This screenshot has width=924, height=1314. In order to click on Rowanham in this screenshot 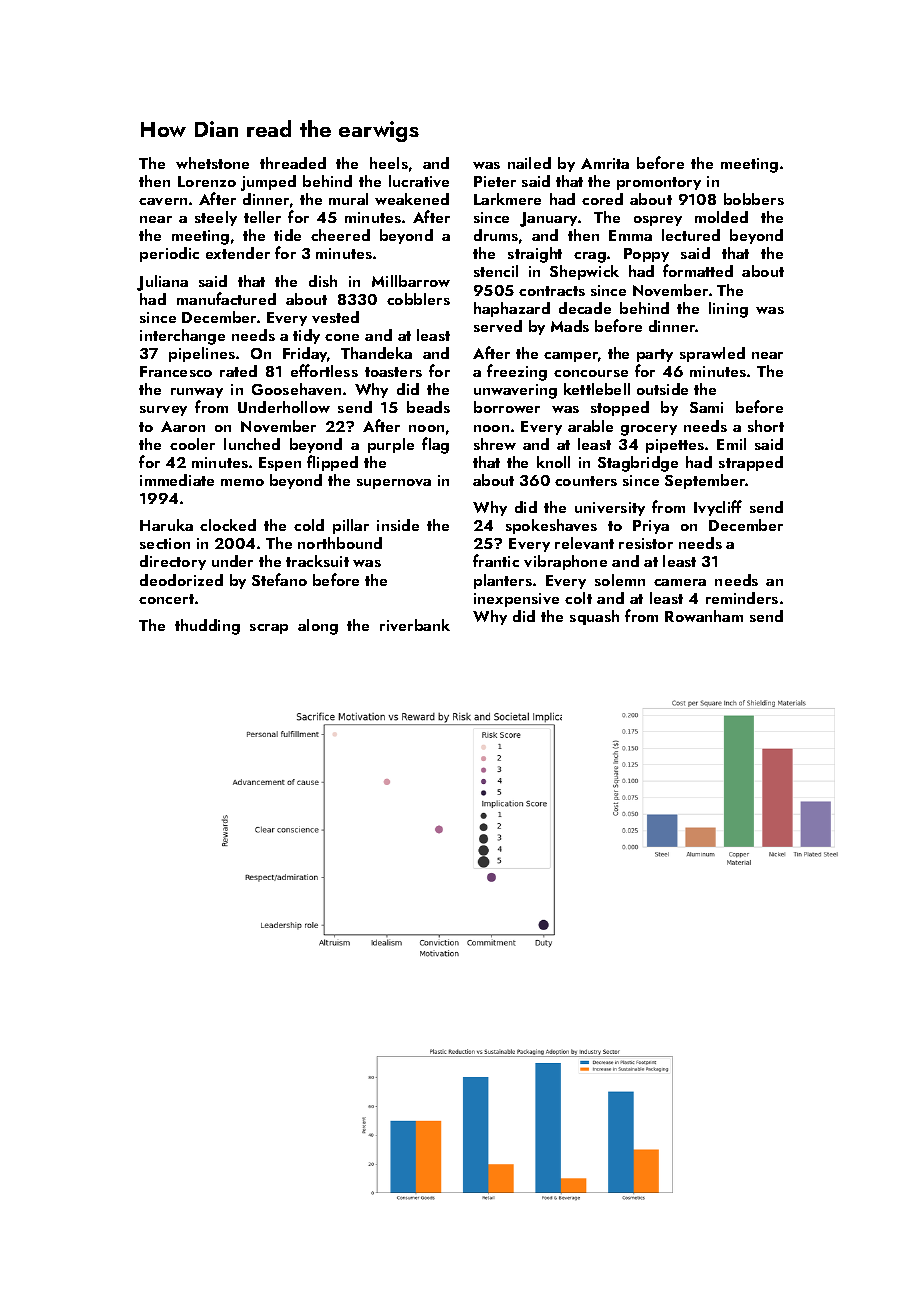, I will do `click(704, 616)`.
